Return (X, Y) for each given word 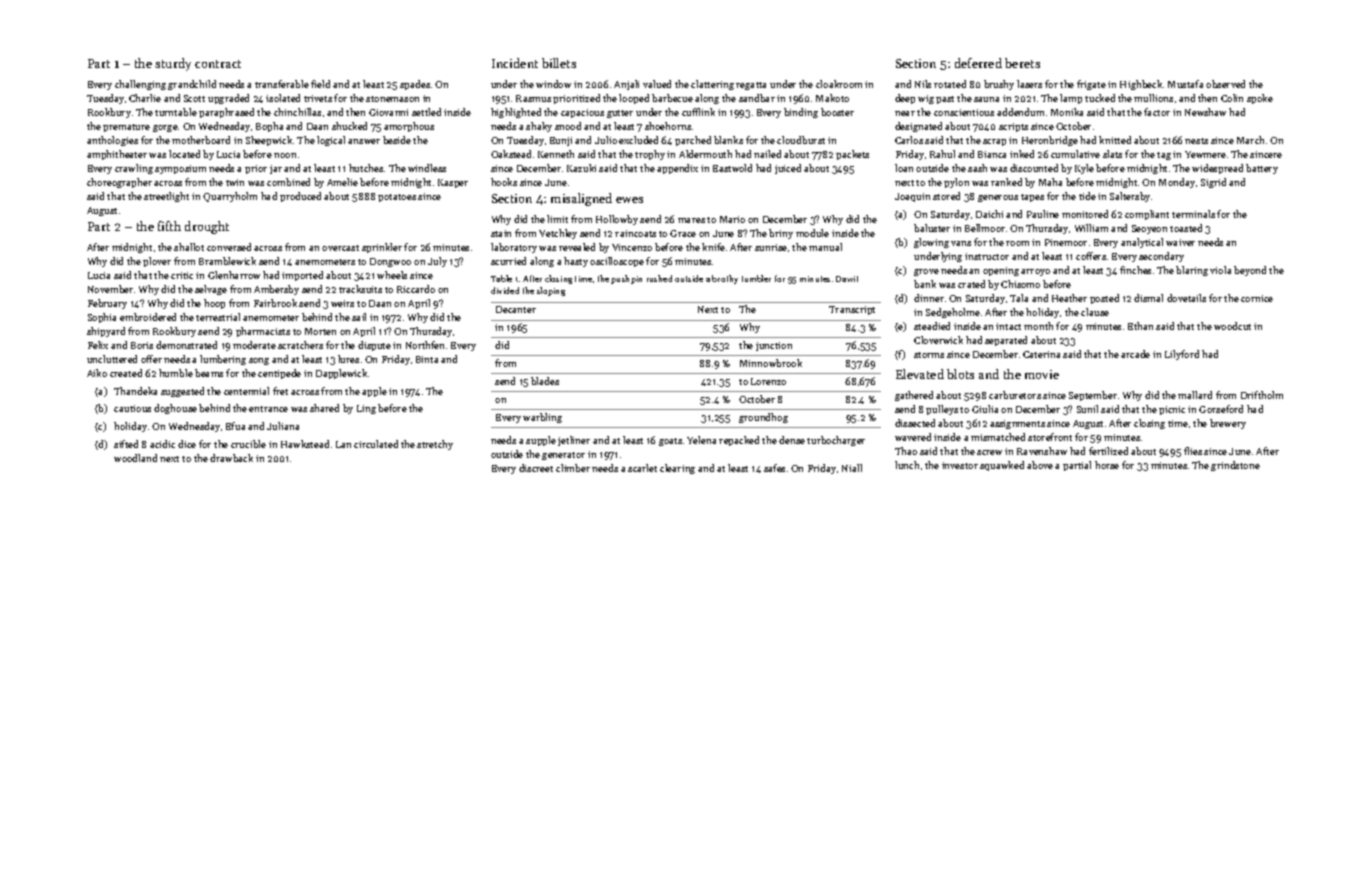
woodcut (1232, 326)
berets (1022, 63)
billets (559, 63)
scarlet (642, 468)
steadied (932, 326)
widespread (1217, 169)
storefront (1050, 437)
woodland (135, 458)
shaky (539, 127)
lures (348, 359)
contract (218, 64)
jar (276, 169)
